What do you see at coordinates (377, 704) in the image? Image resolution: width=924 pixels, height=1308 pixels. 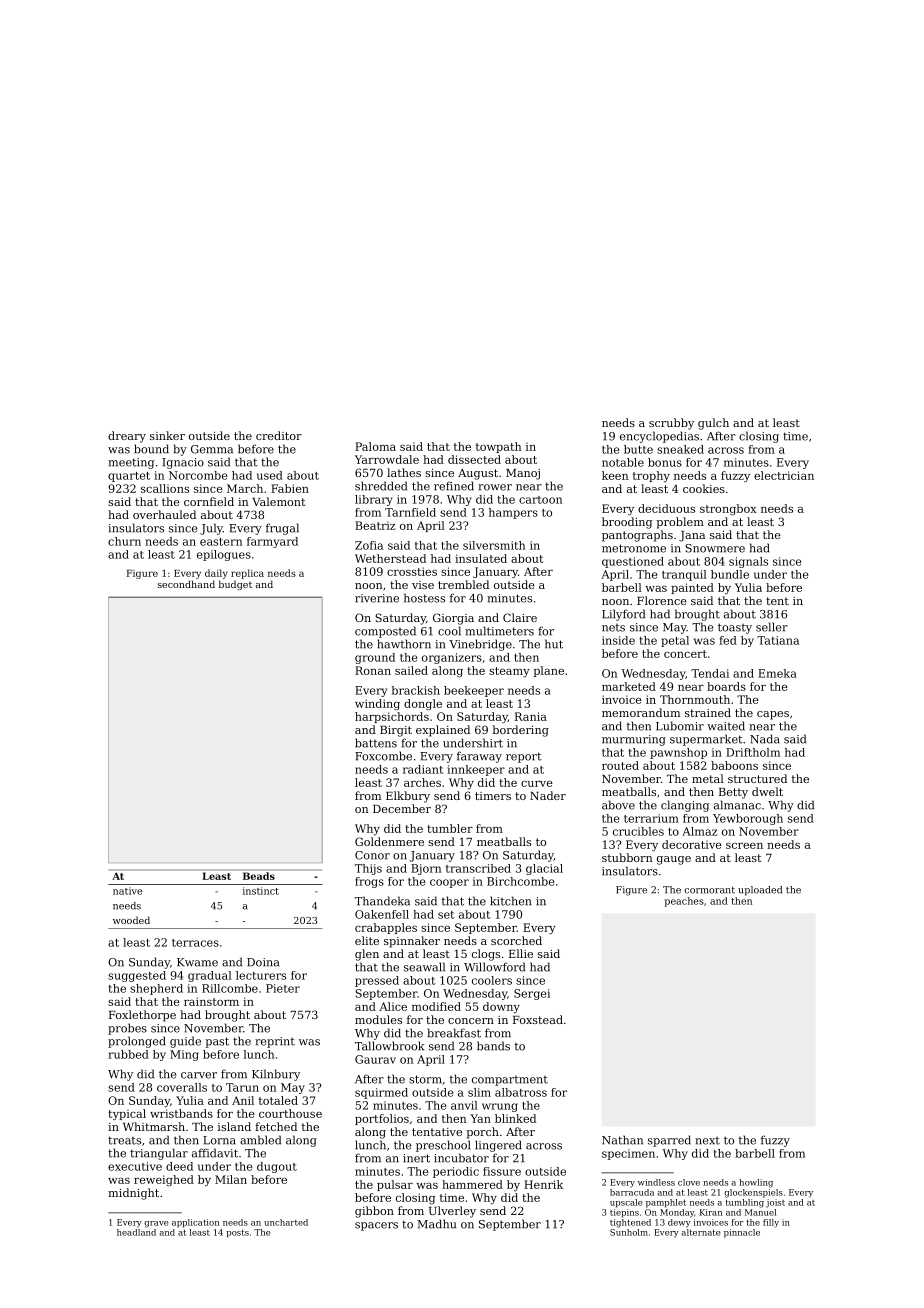 I see `winding` at bounding box center [377, 704].
